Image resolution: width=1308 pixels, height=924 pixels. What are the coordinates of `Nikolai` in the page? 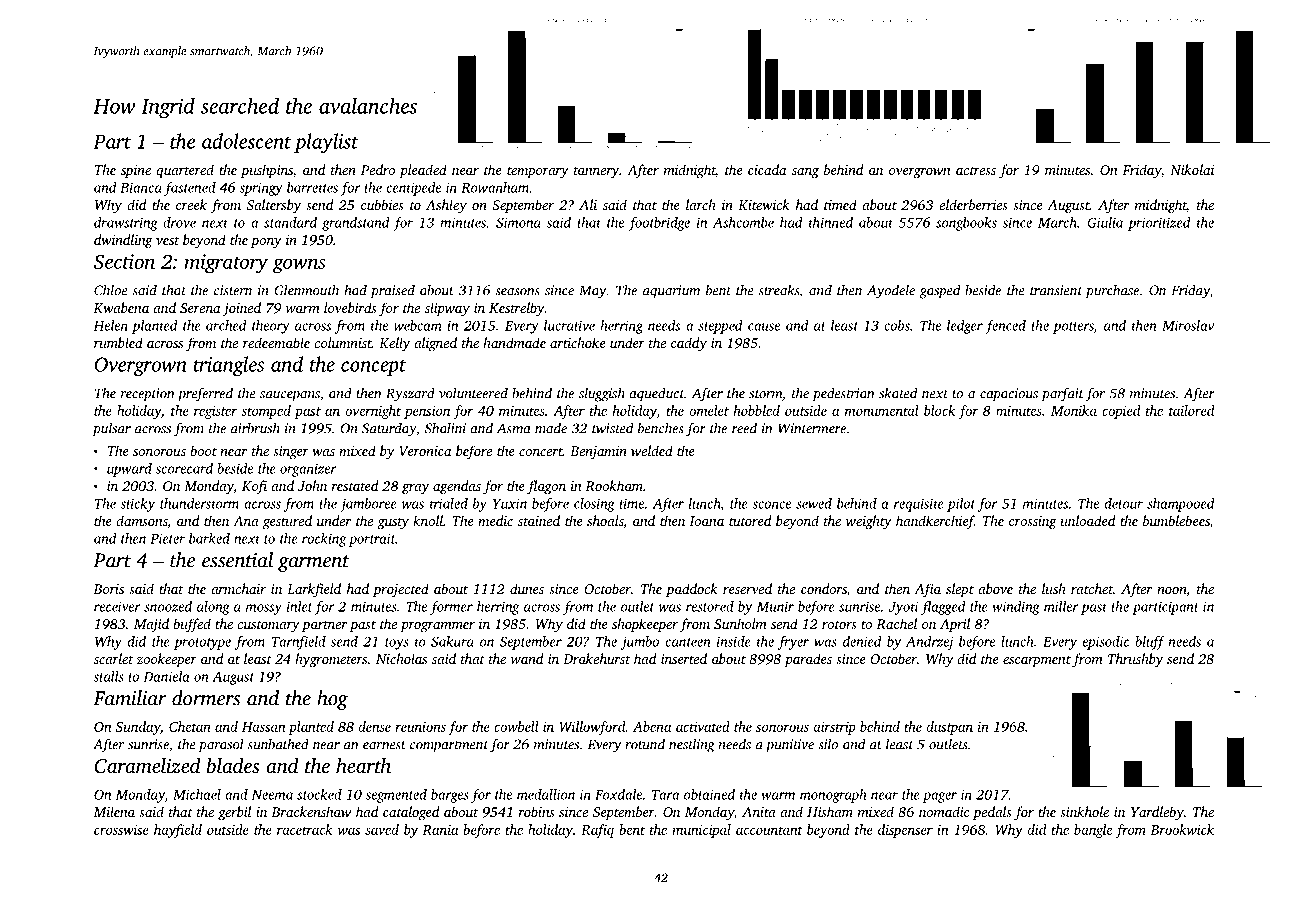 It's located at (1192, 169).
